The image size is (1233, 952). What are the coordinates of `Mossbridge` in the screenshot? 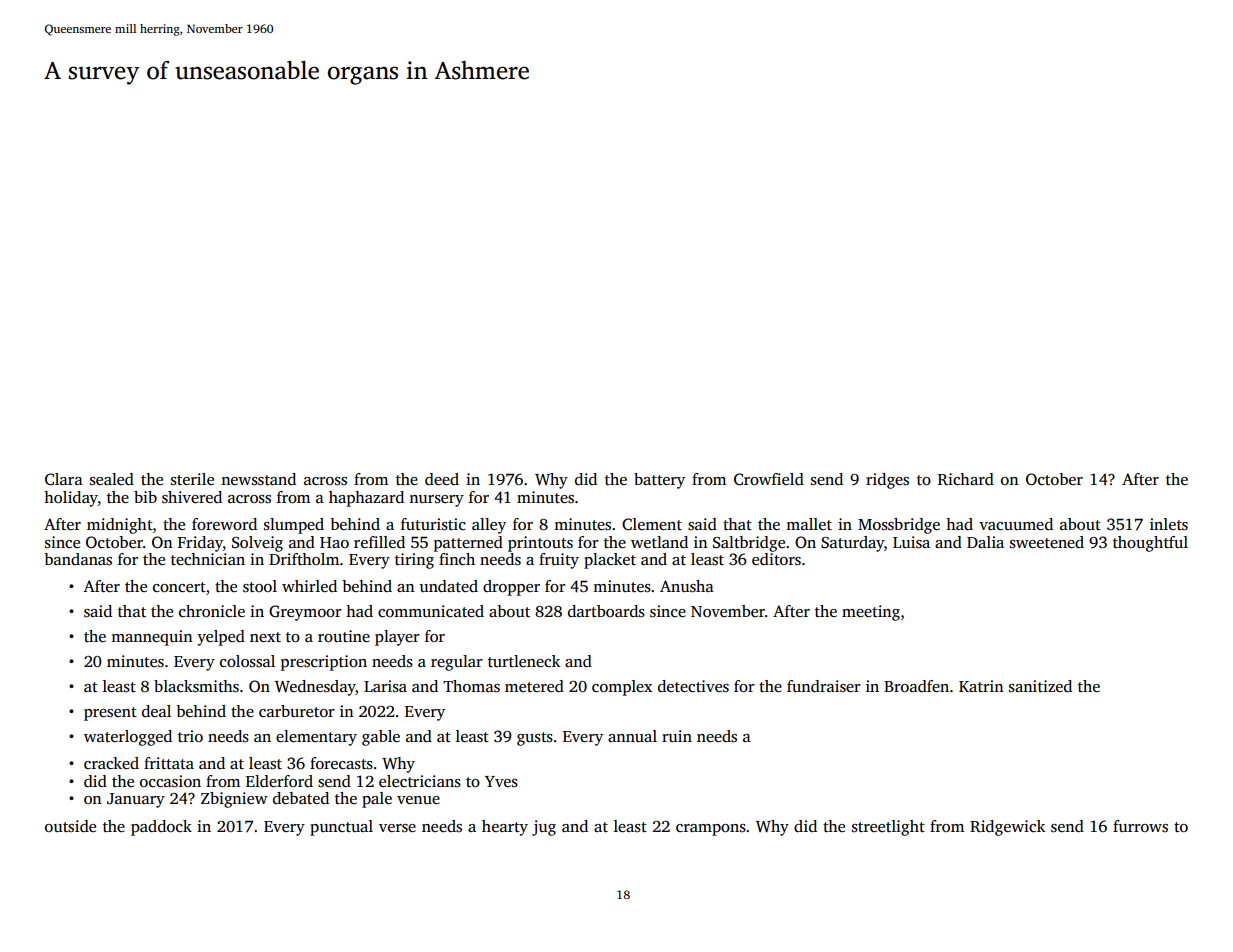 It's located at (899, 526).
